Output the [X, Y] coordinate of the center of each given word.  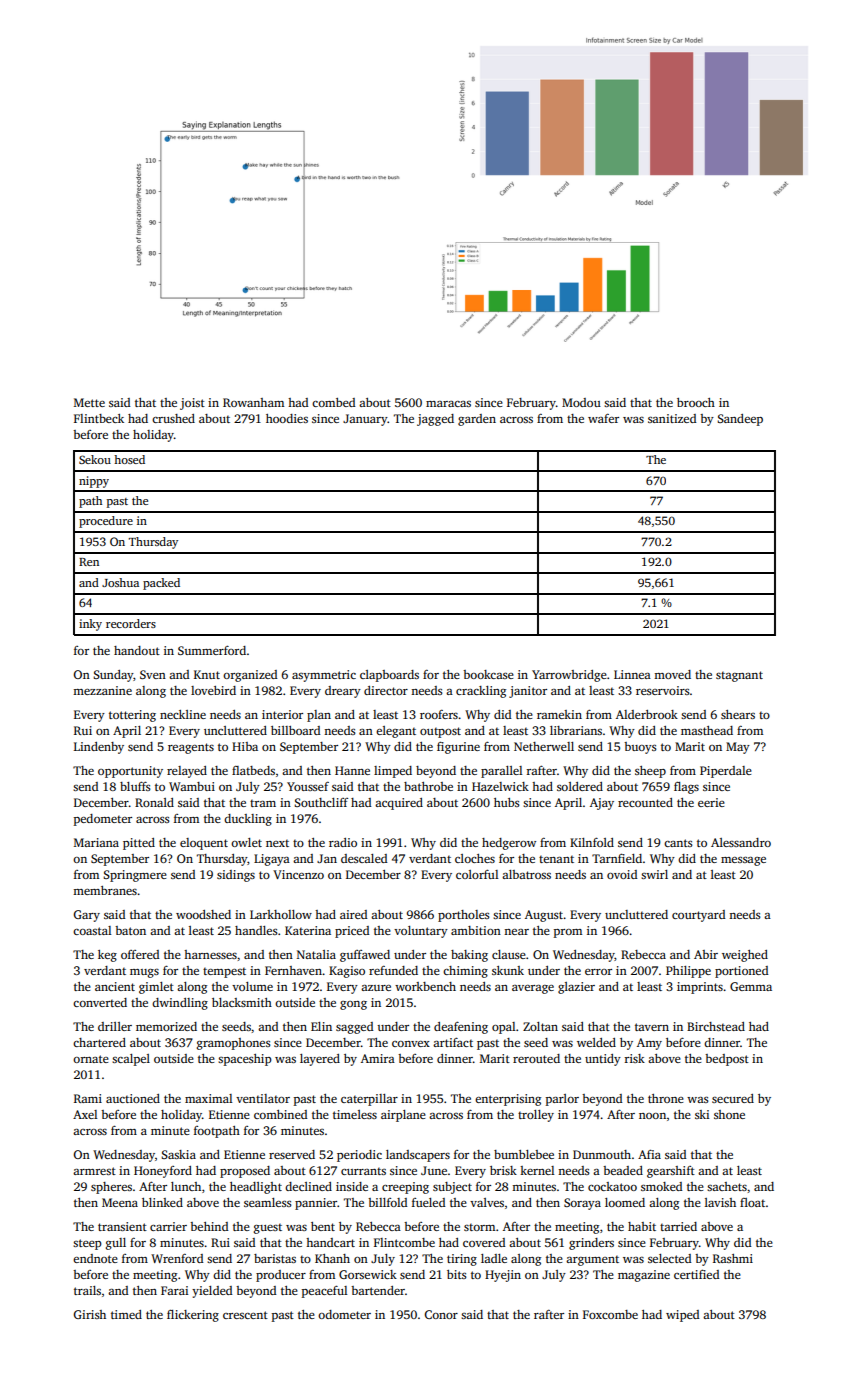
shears [738, 714]
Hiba [245, 746]
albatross [526, 874]
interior [282, 714]
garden [477, 420]
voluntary [421, 932]
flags [686, 788]
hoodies [287, 418]
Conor [441, 1314]
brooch [696, 402]
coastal [92, 930]
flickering [193, 1316]
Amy [649, 1044]
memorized [166, 1026]
